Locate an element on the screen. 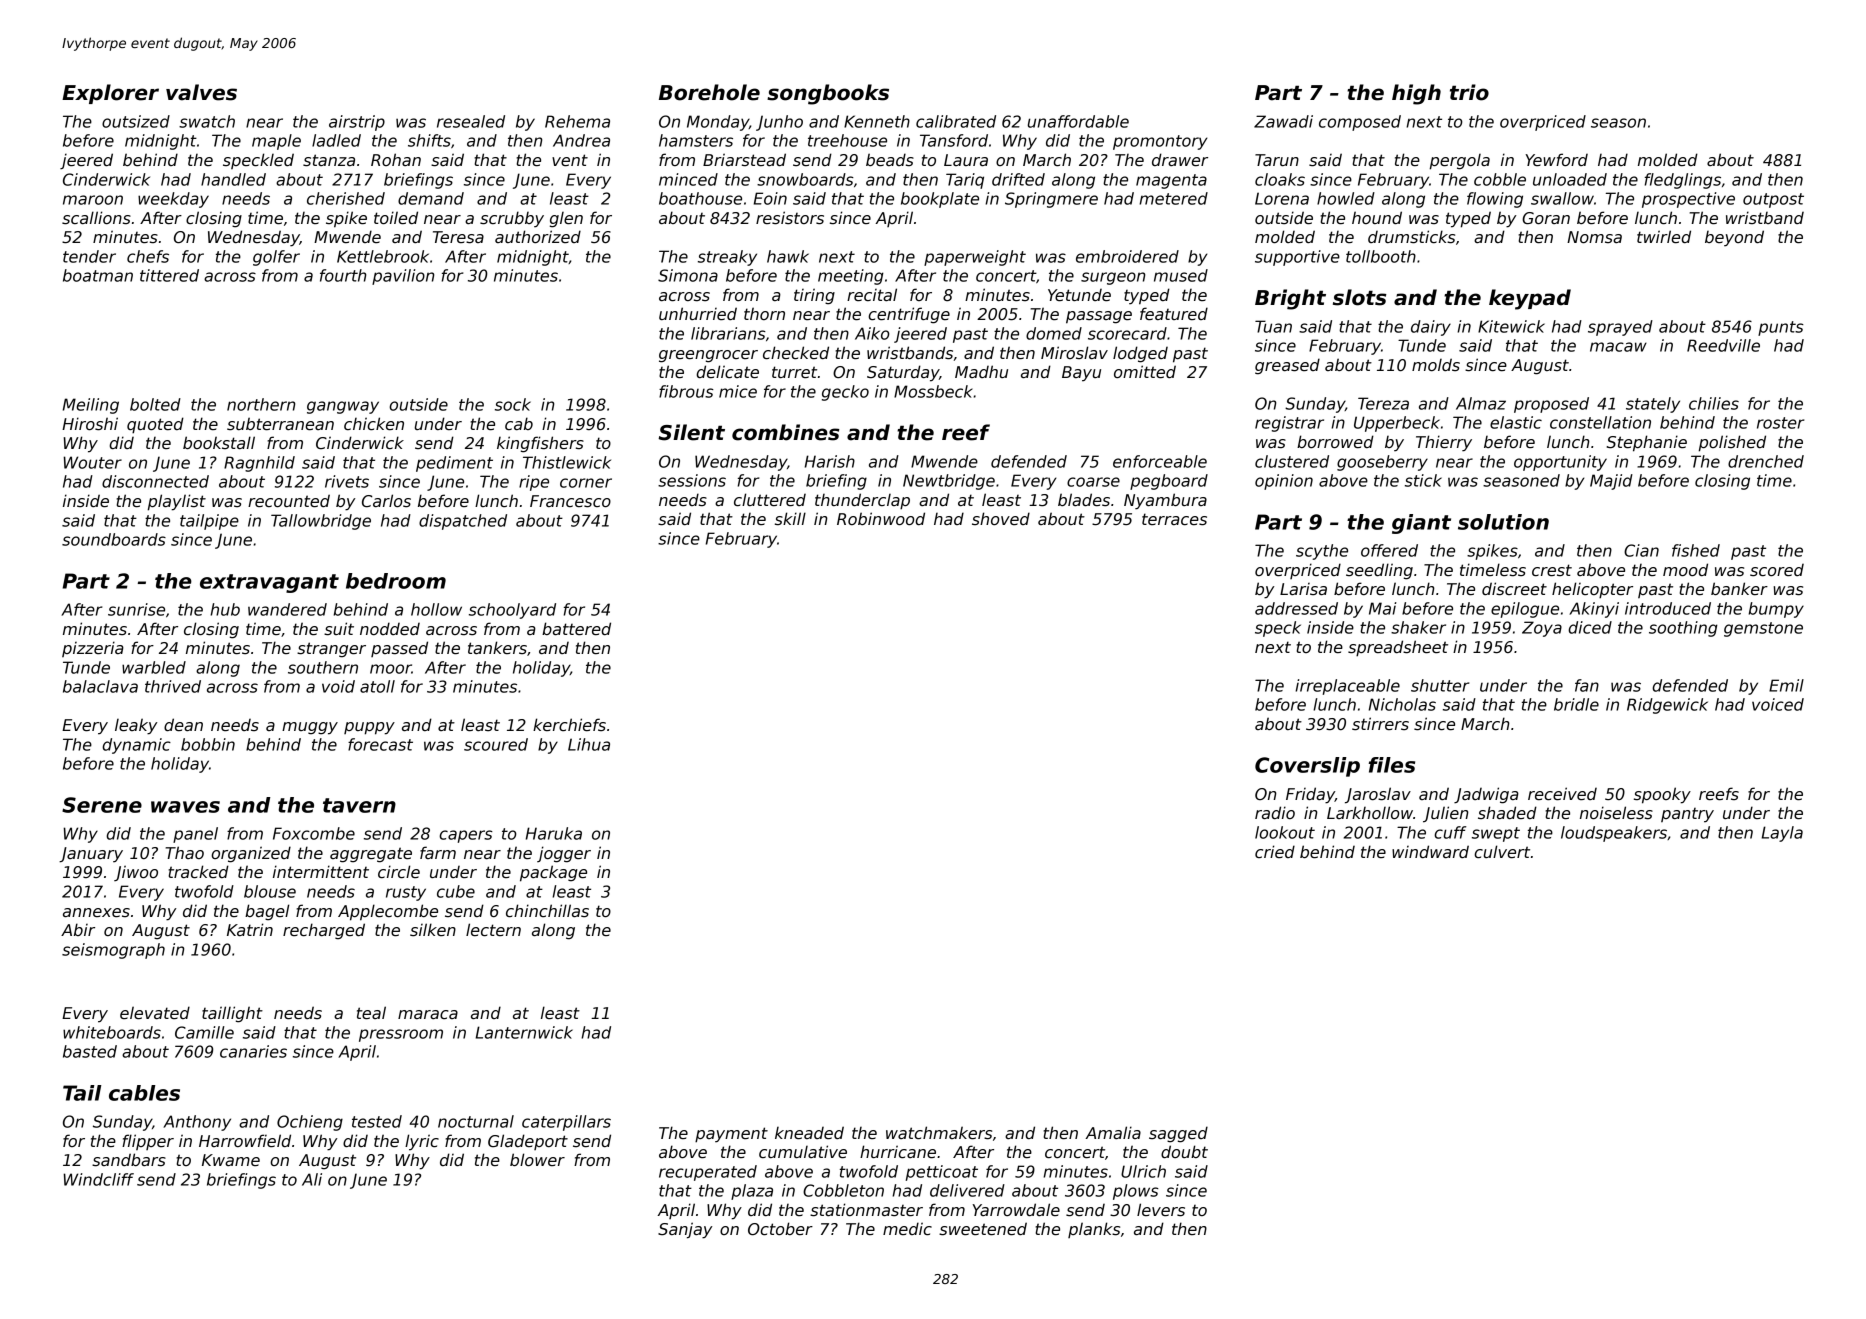  teal is located at coordinates (371, 1012).
